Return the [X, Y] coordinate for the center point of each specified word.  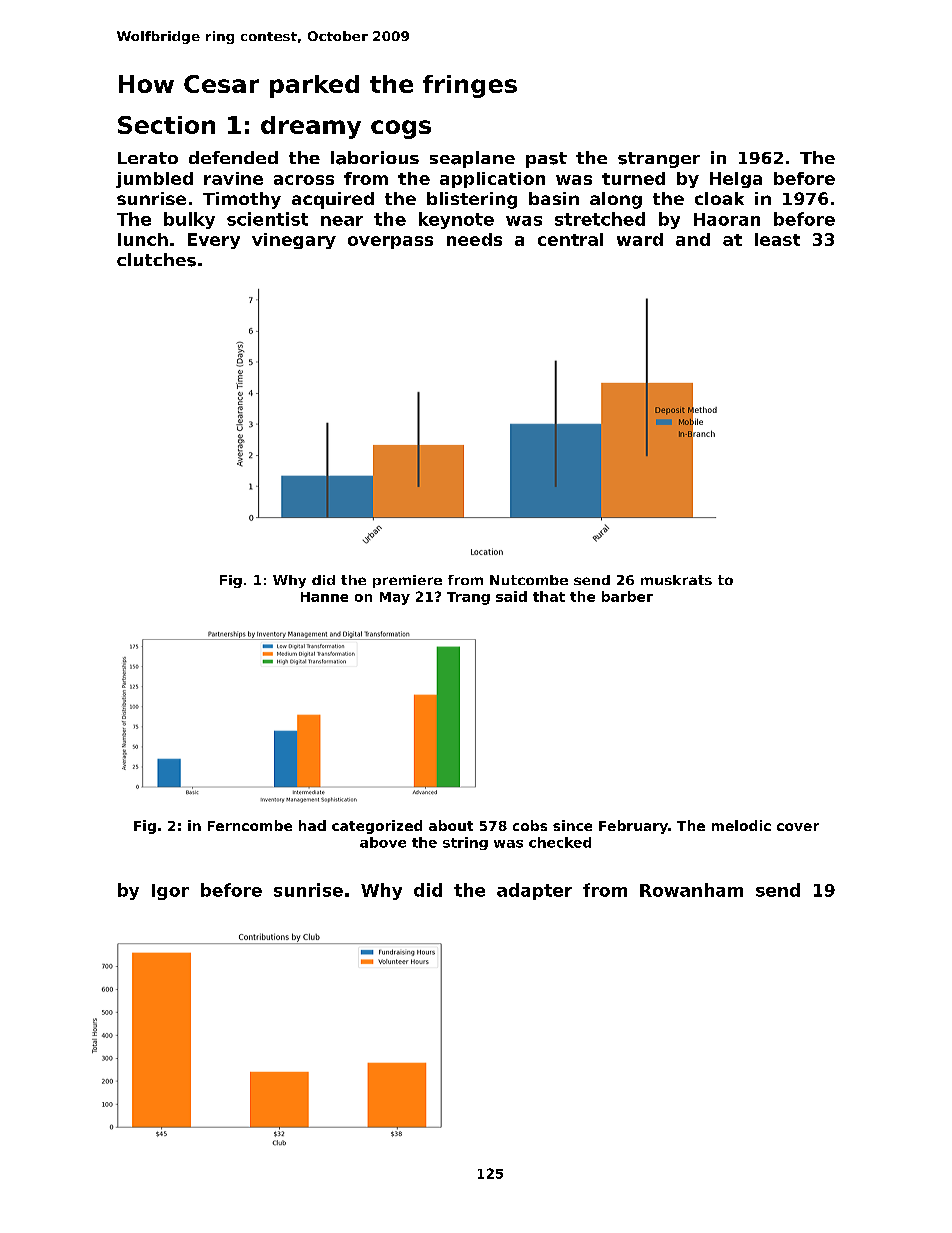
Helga [736, 180]
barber [627, 596]
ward [640, 239]
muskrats [676, 580]
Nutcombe [529, 580]
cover [798, 827]
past [546, 160]
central [570, 239]
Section [166, 125]
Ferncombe [250, 825]
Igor [170, 892]
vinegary [294, 241]
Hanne [324, 597]
